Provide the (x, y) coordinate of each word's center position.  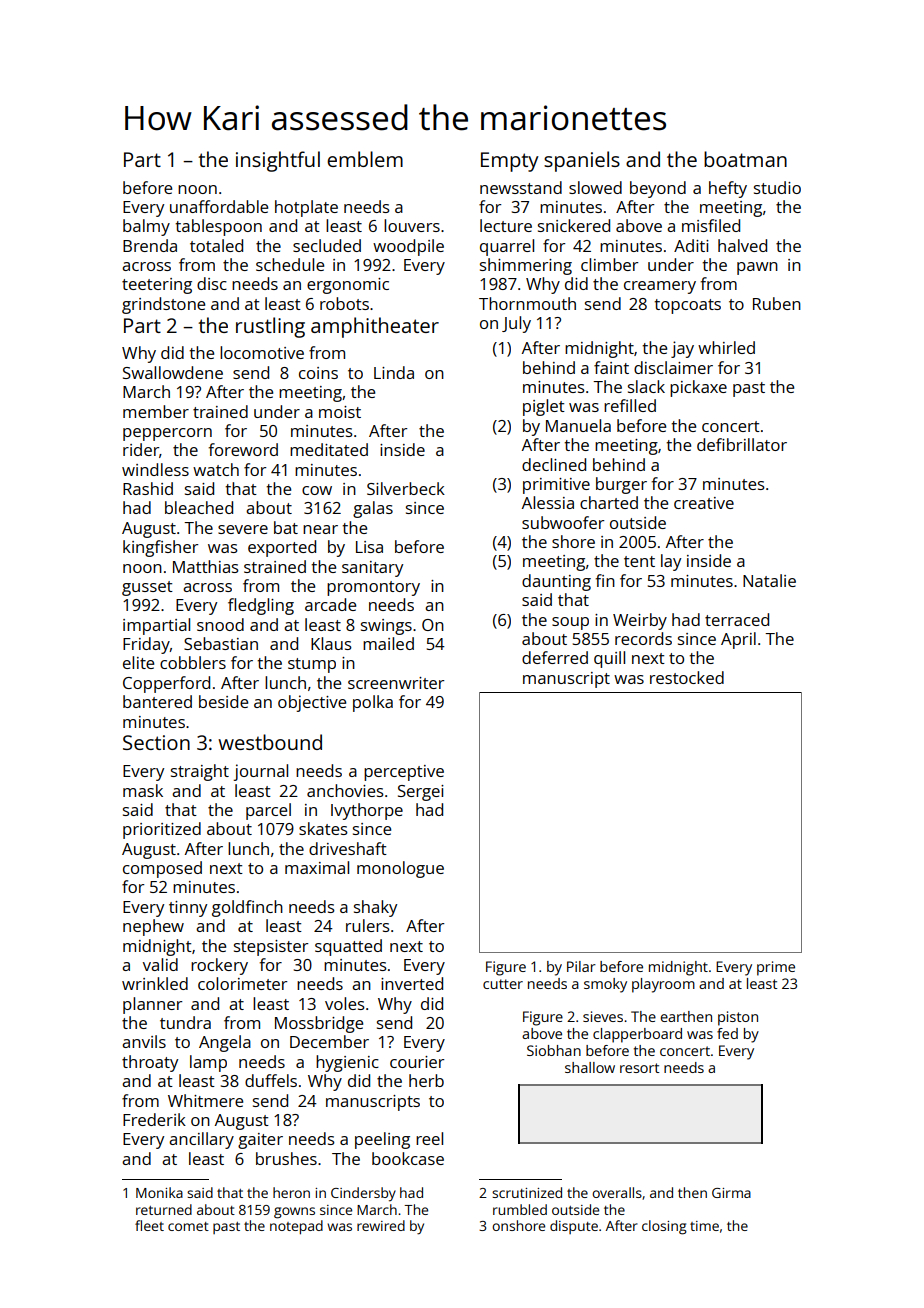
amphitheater (375, 327)
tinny (188, 909)
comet (188, 1226)
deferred (555, 657)
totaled (216, 245)
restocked (687, 677)
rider (141, 449)
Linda (394, 372)
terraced (737, 619)
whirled (726, 347)
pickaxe (698, 388)
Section (156, 742)
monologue (400, 869)
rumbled (520, 1209)
